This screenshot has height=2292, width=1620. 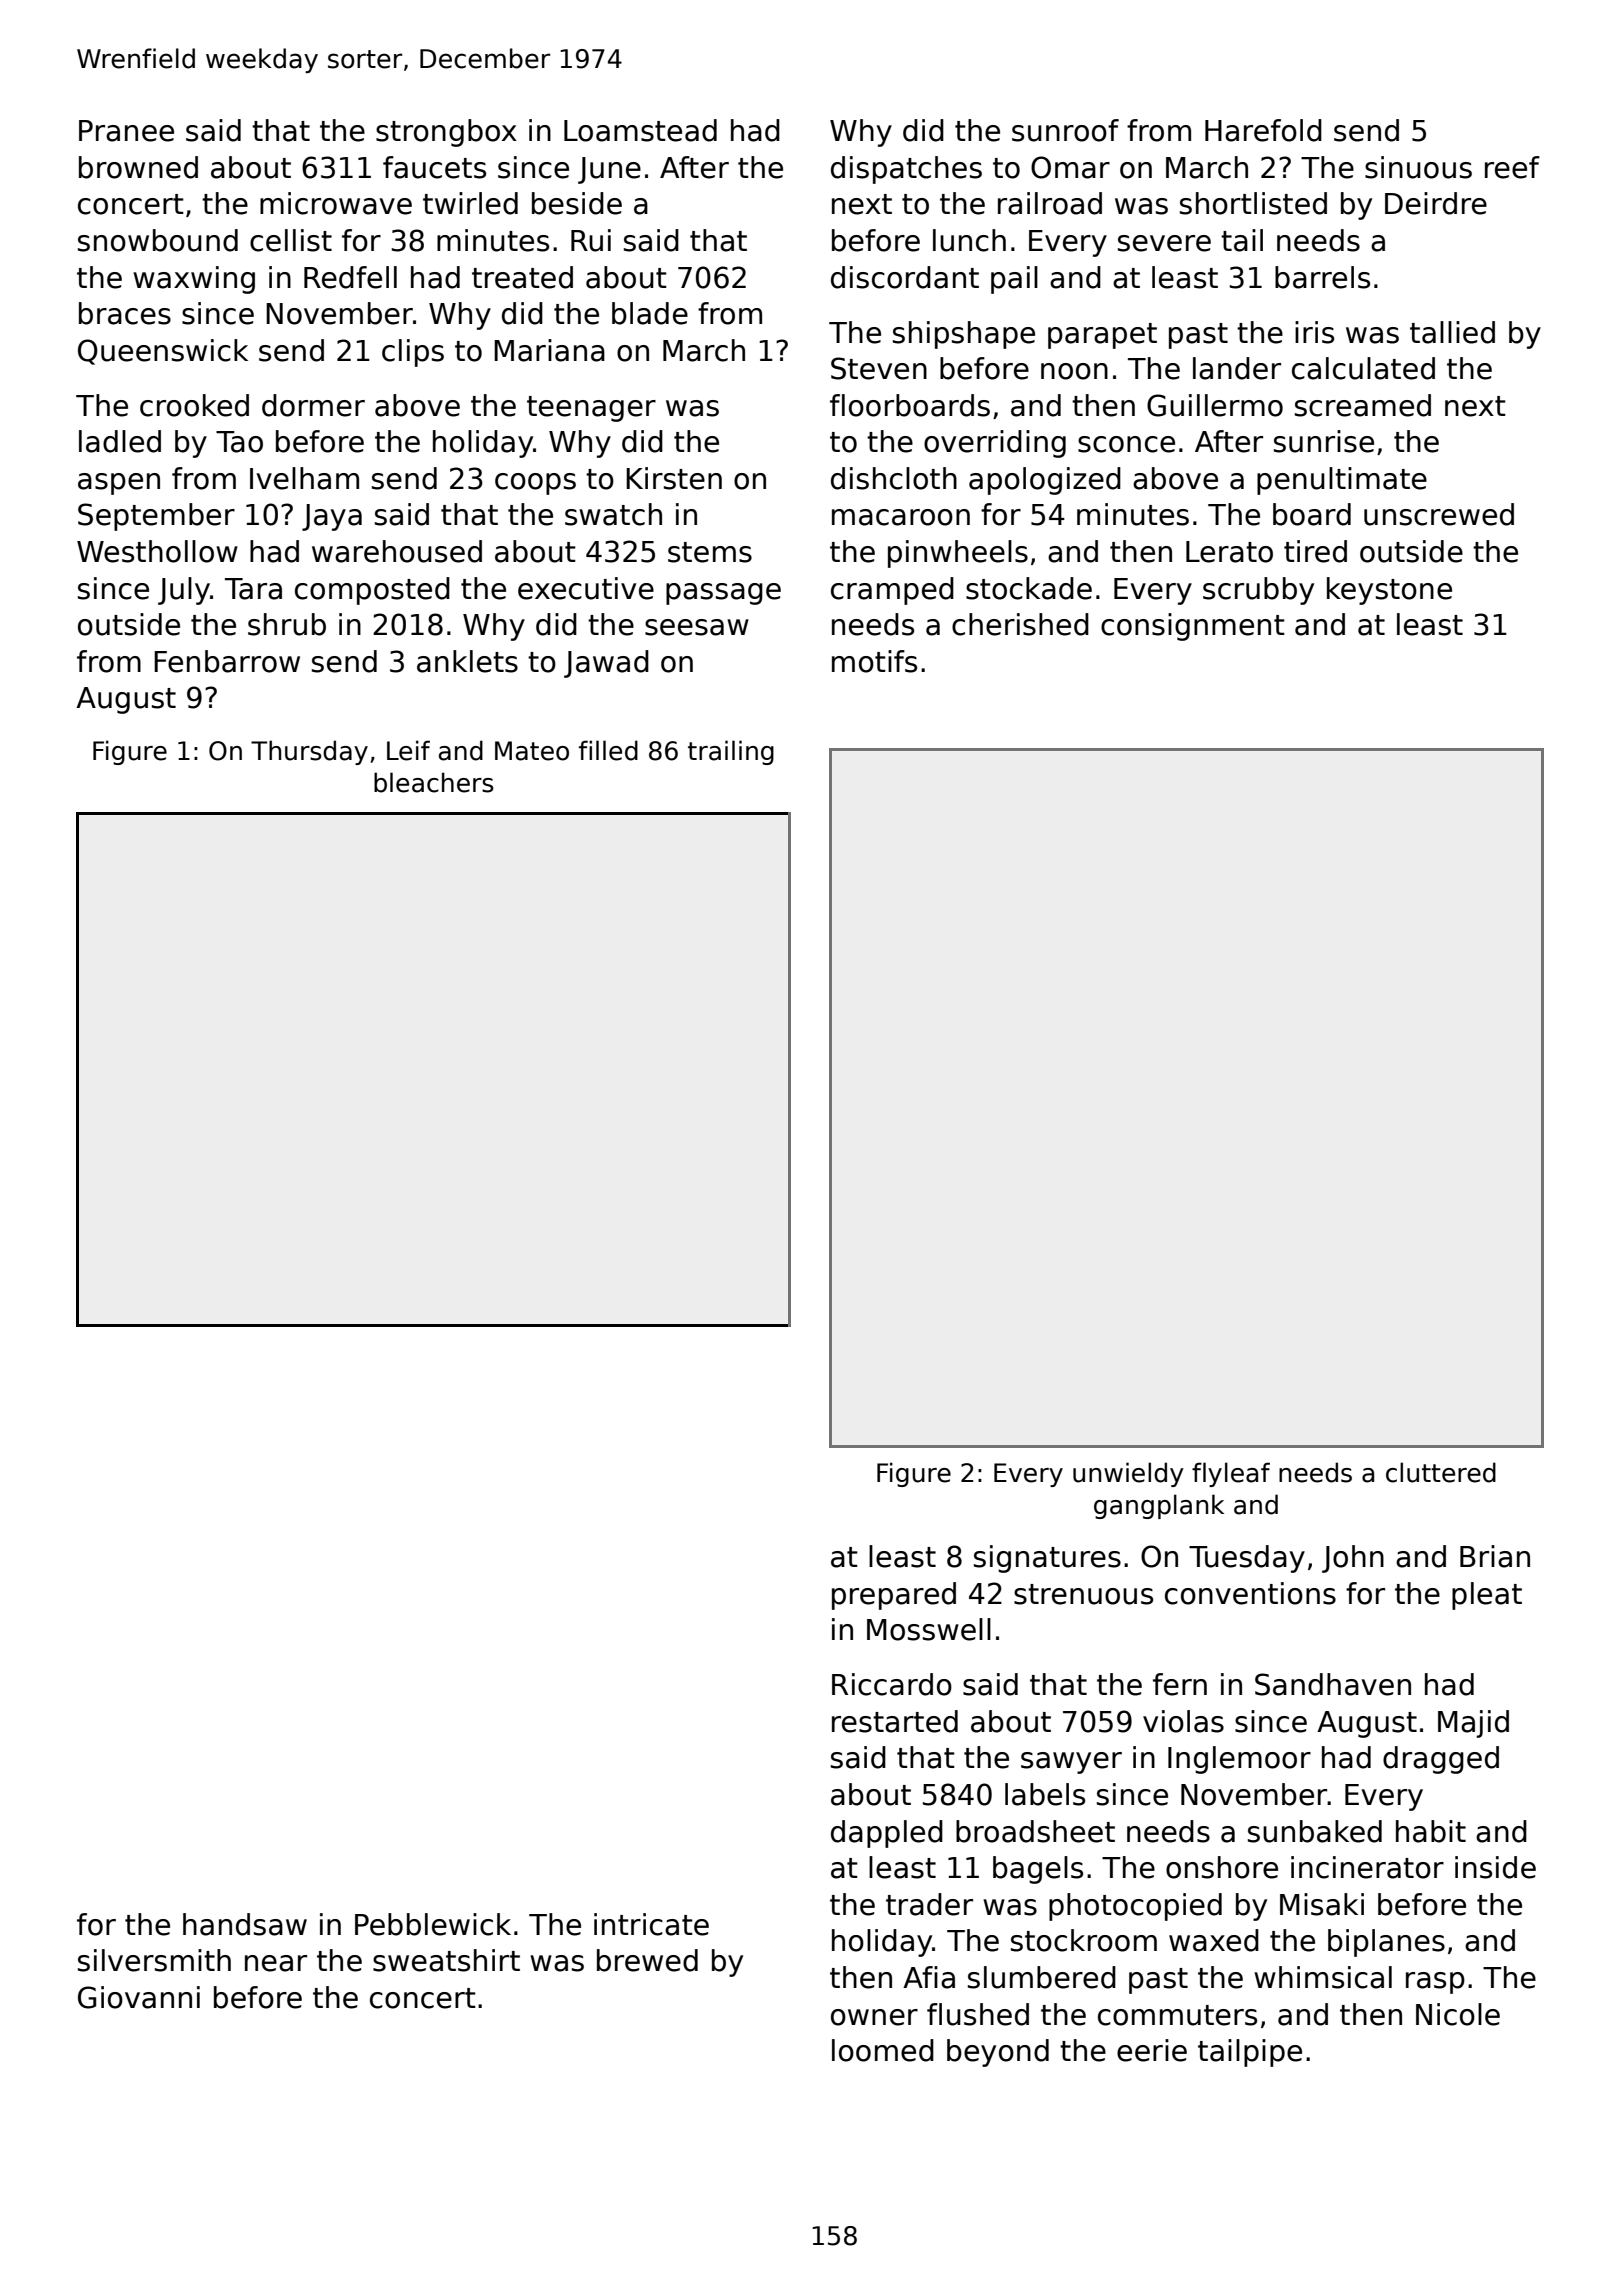 I want to click on dispatches, so click(x=906, y=170).
